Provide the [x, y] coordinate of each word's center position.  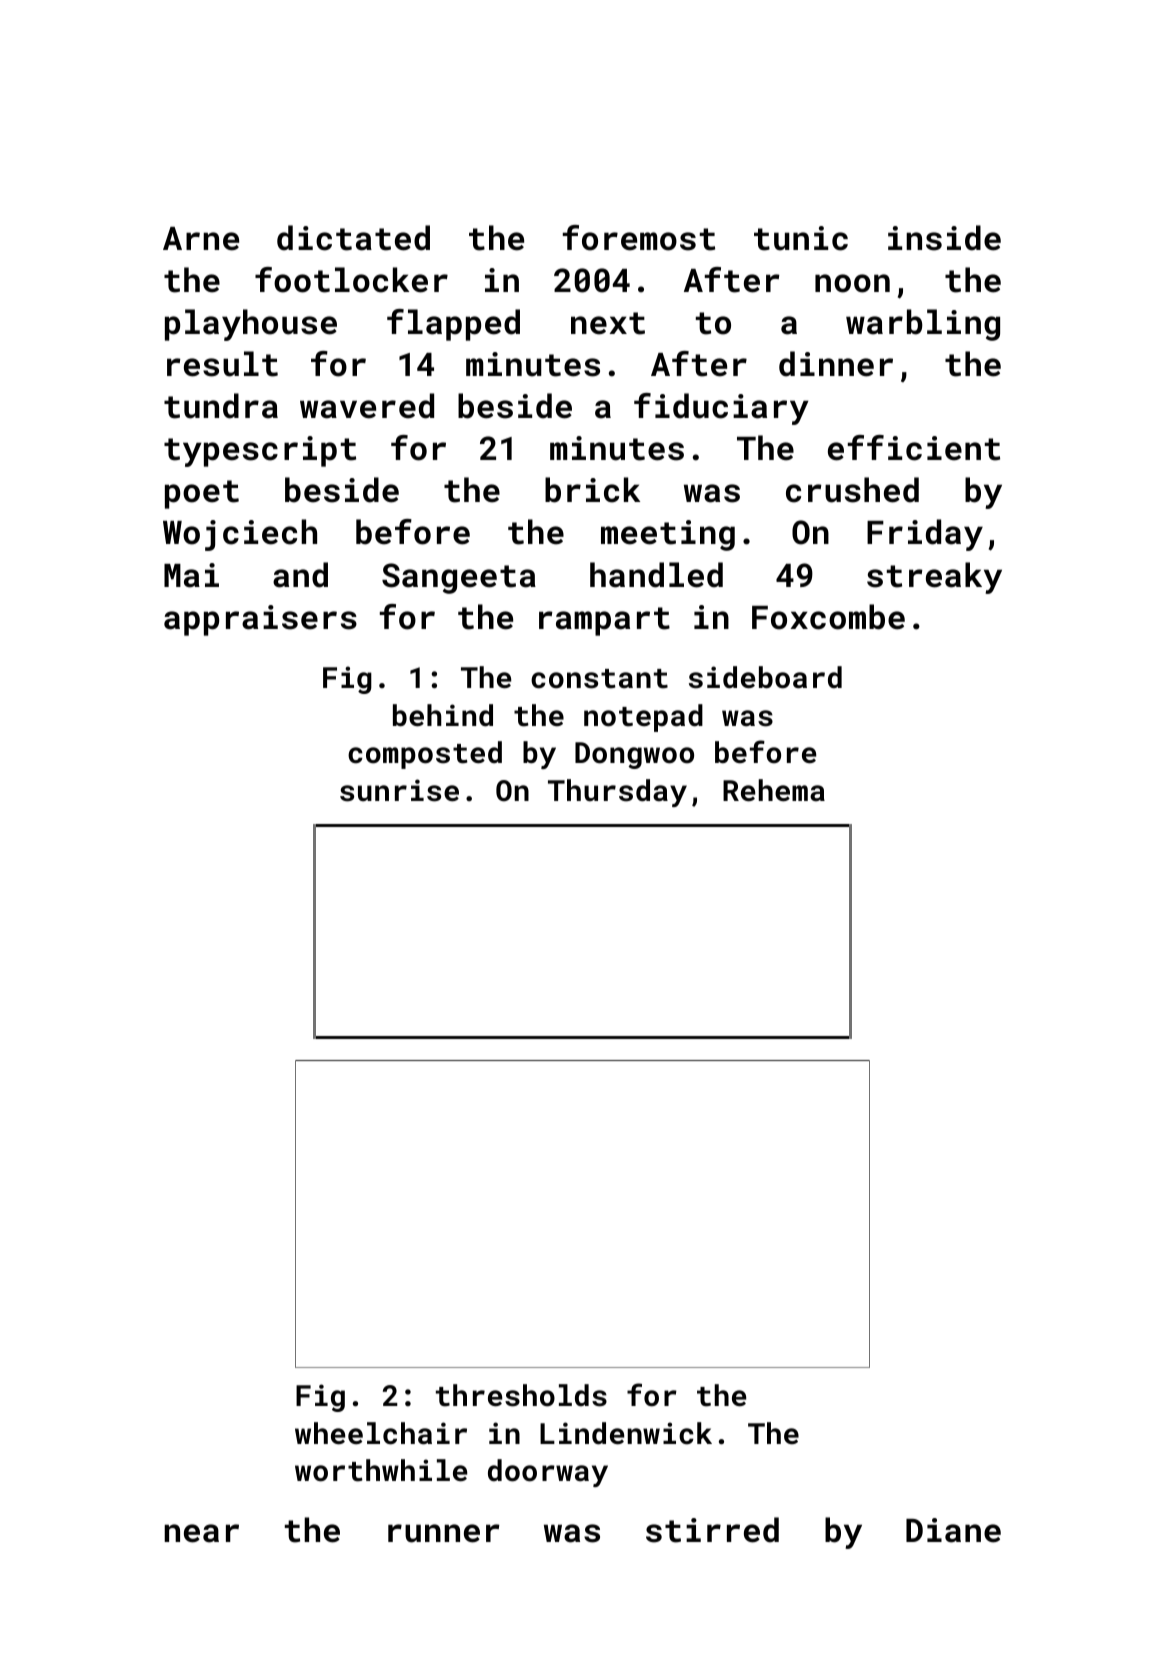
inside [944, 238]
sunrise [399, 790]
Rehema [774, 790]
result [222, 364]
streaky [934, 578]
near [201, 1533]
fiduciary [721, 409]
